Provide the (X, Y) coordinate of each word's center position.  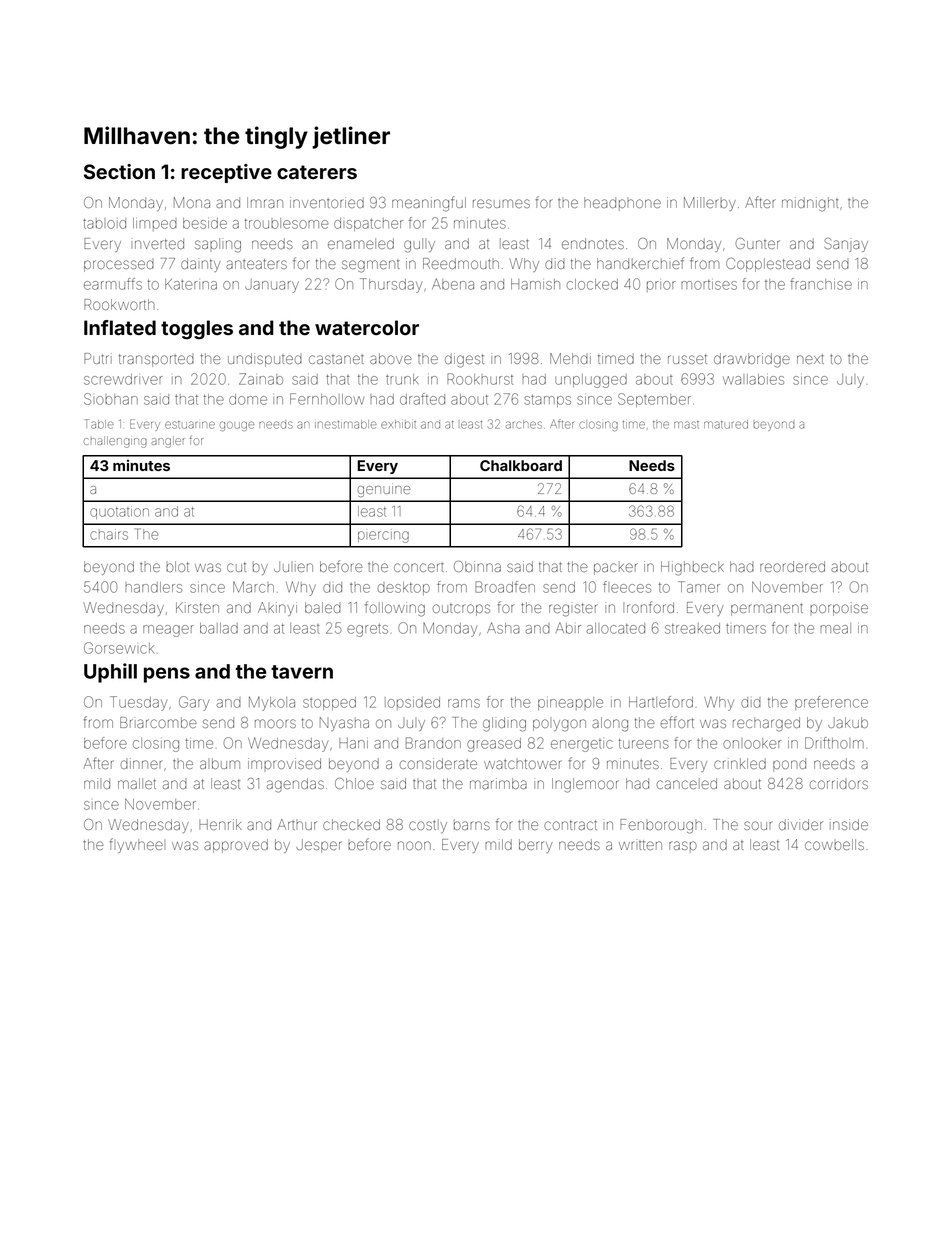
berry (536, 846)
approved (236, 846)
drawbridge (752, 360)
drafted (422, 399)
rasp (683, 847)
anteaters (256, 264)
